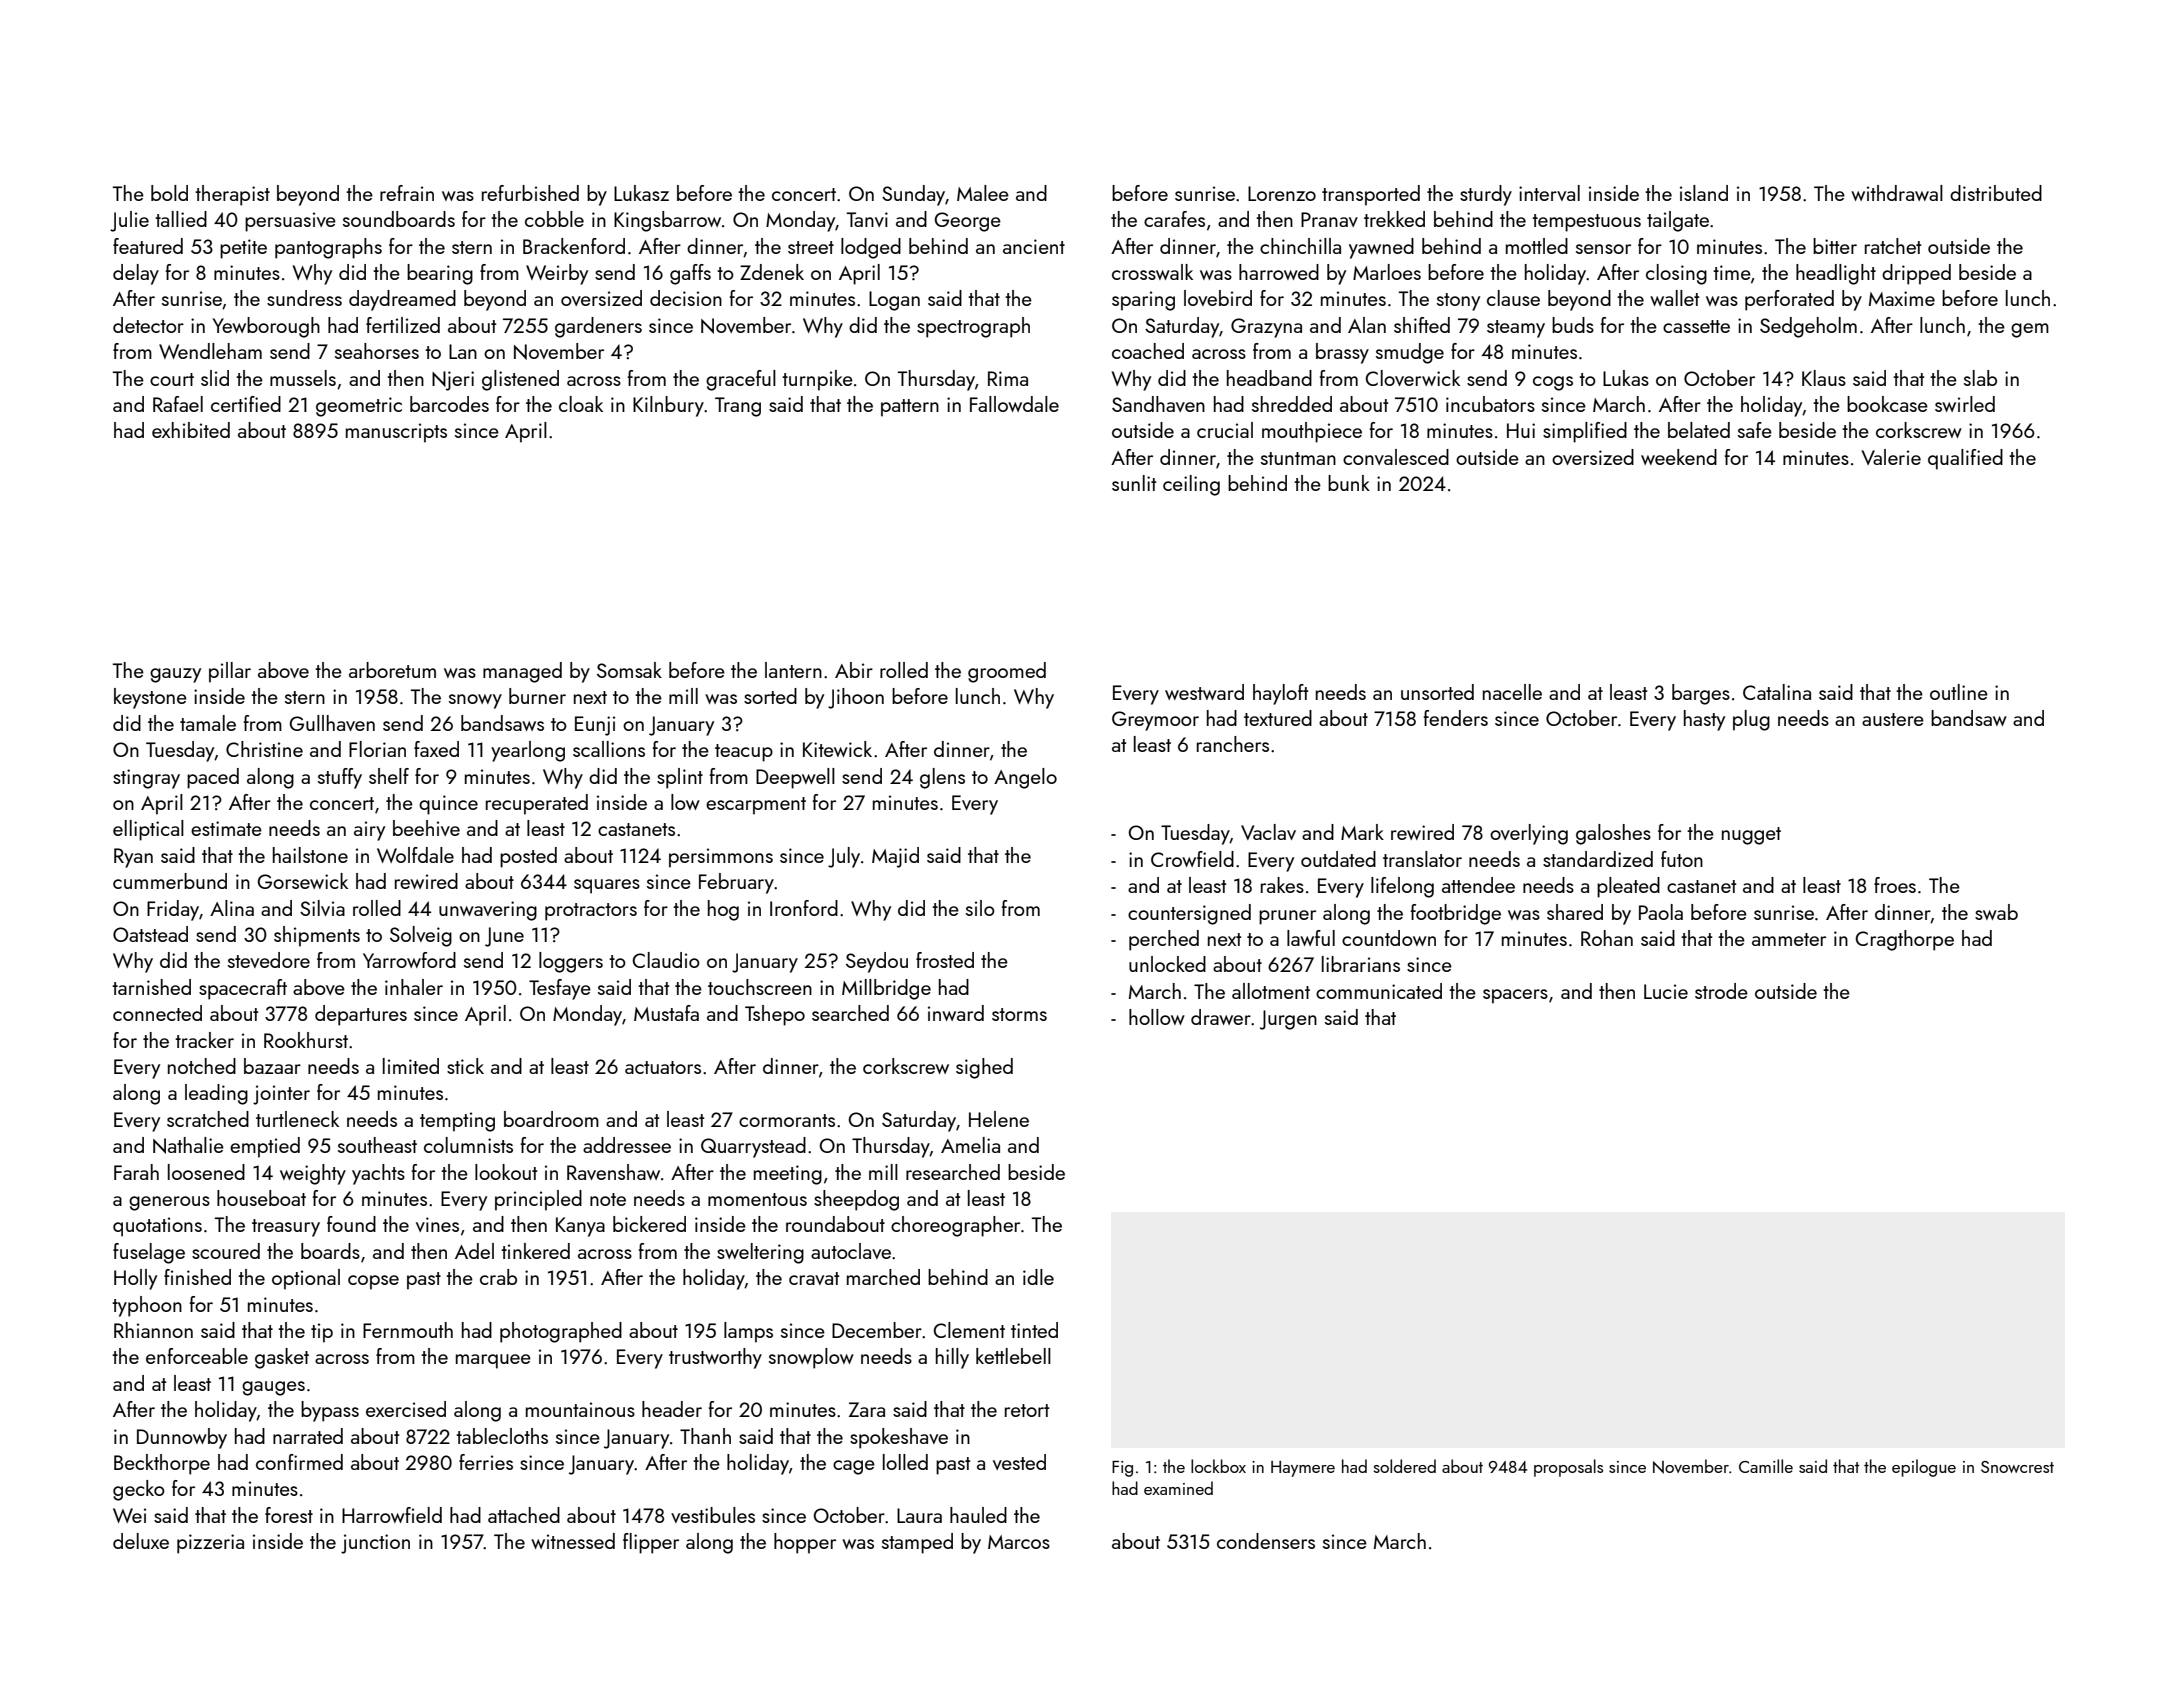 The height and width of the screenshot is (1683, 2178). What do you see at coordinates (530, 193) in the screenshot?
I see `refurbished` at bounding box center [530, 193].
